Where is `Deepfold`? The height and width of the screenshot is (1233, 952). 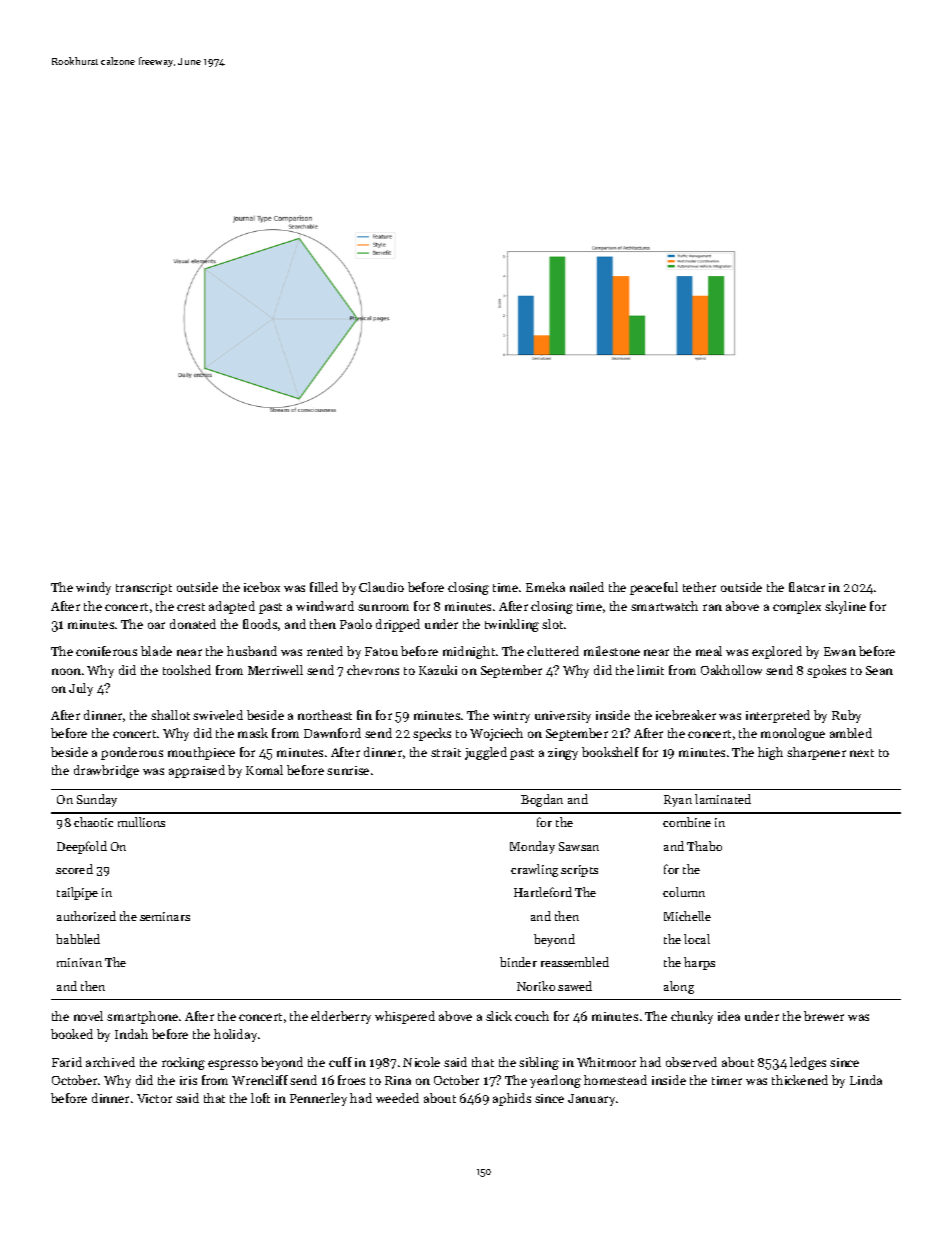
Deepfold is located at coordinates (82, 847).
